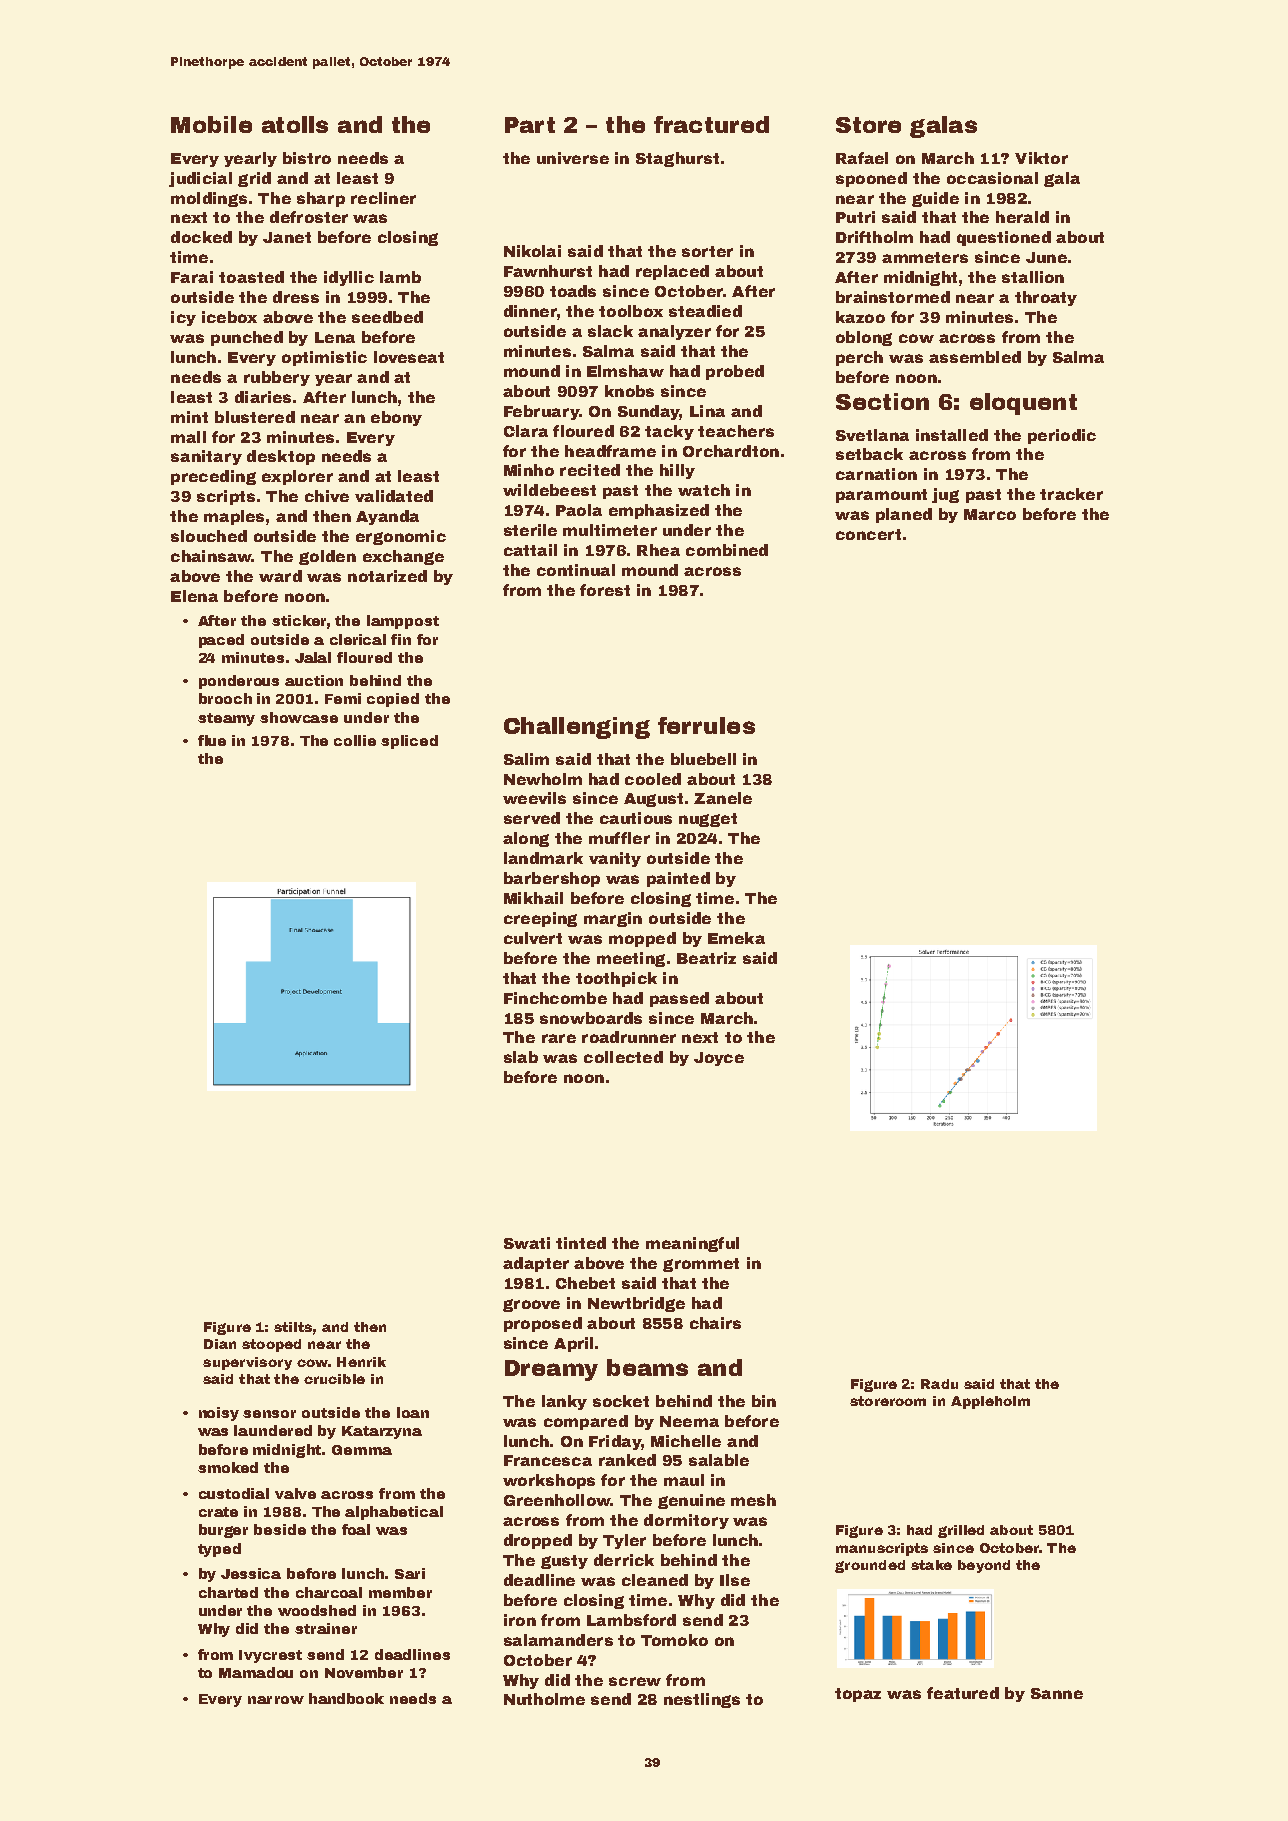 The height and width of the screenshot is (1821, 1288). What do you see at coordinates (396, 418) in the screenshot?
I see `ebony` at bounding box center [396, 418].
